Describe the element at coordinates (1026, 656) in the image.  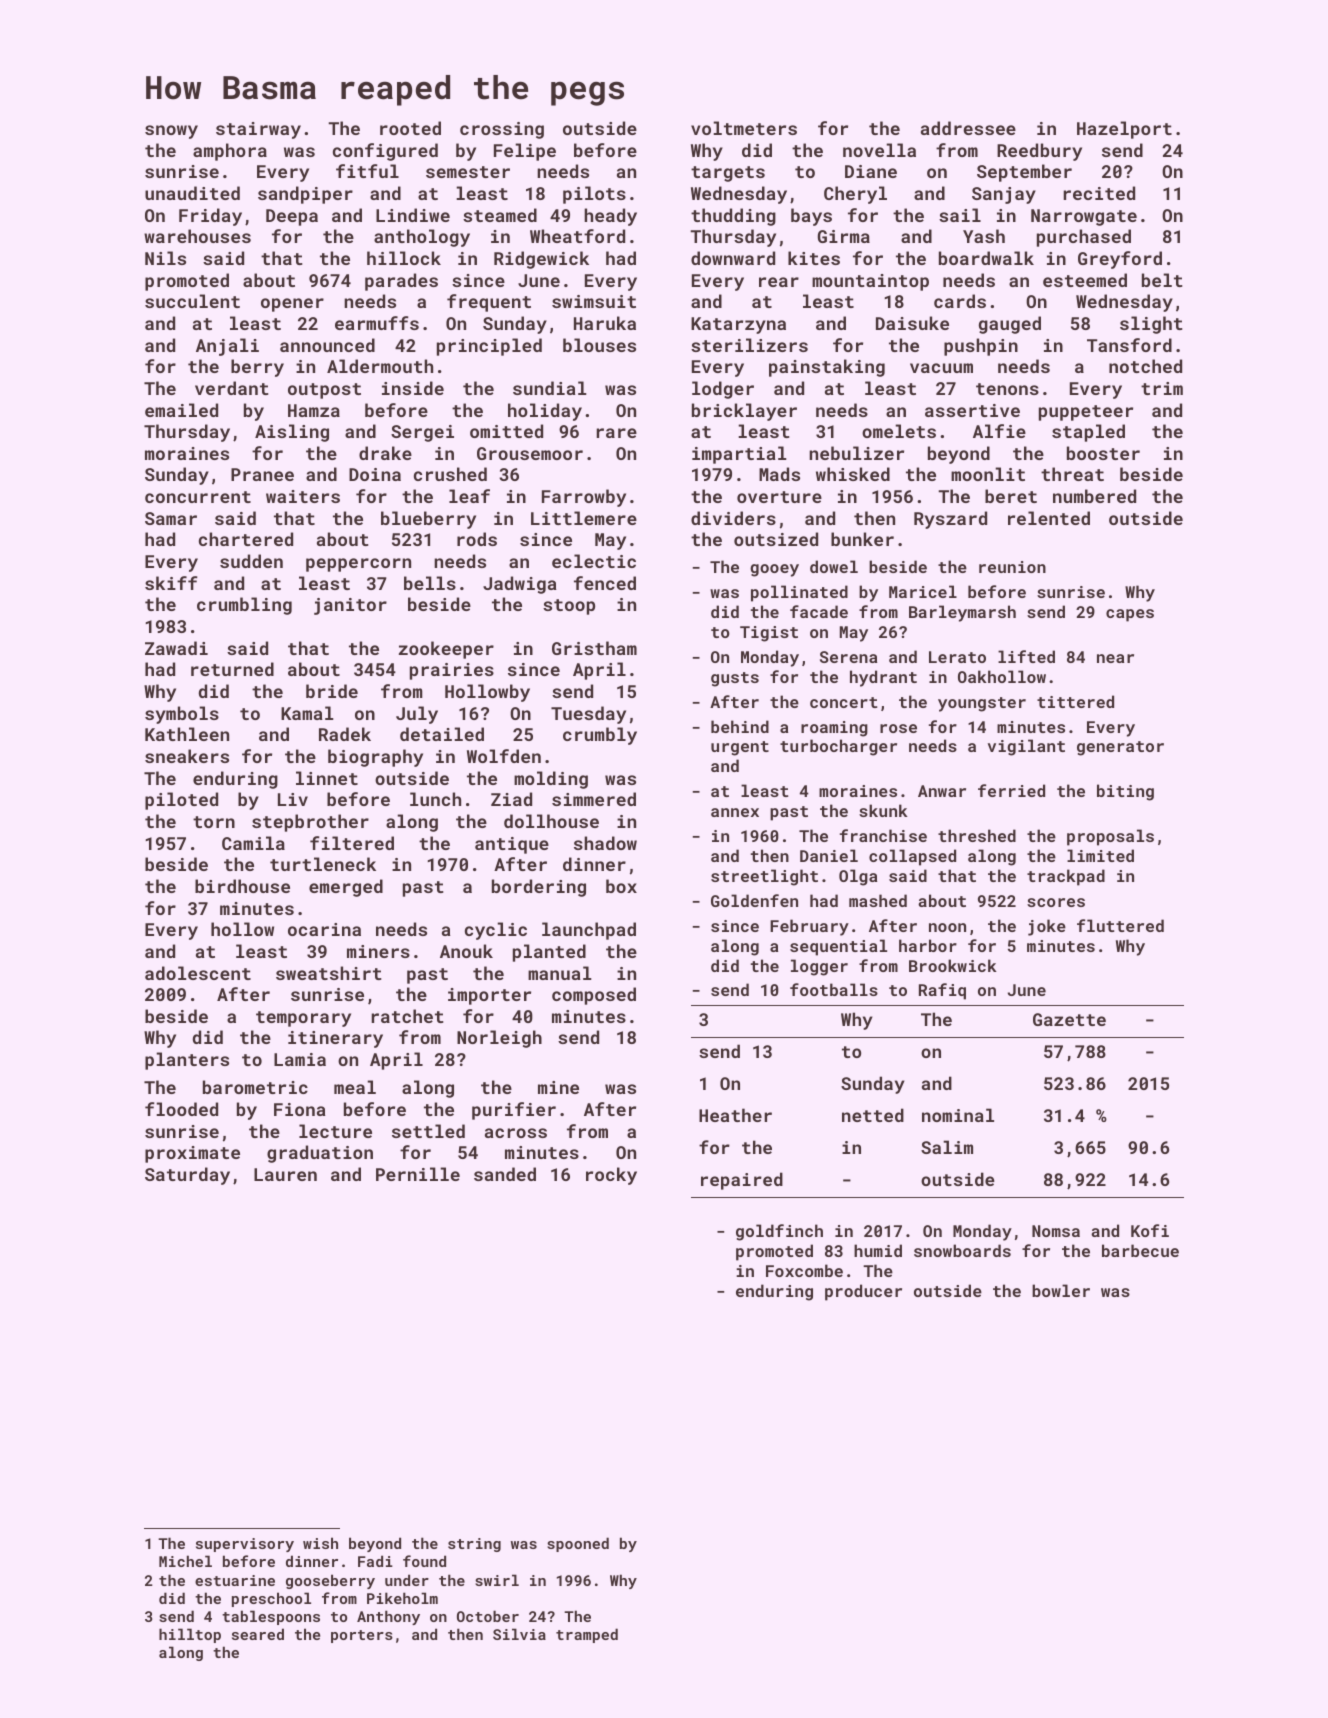
I see `lifted` at that location.
